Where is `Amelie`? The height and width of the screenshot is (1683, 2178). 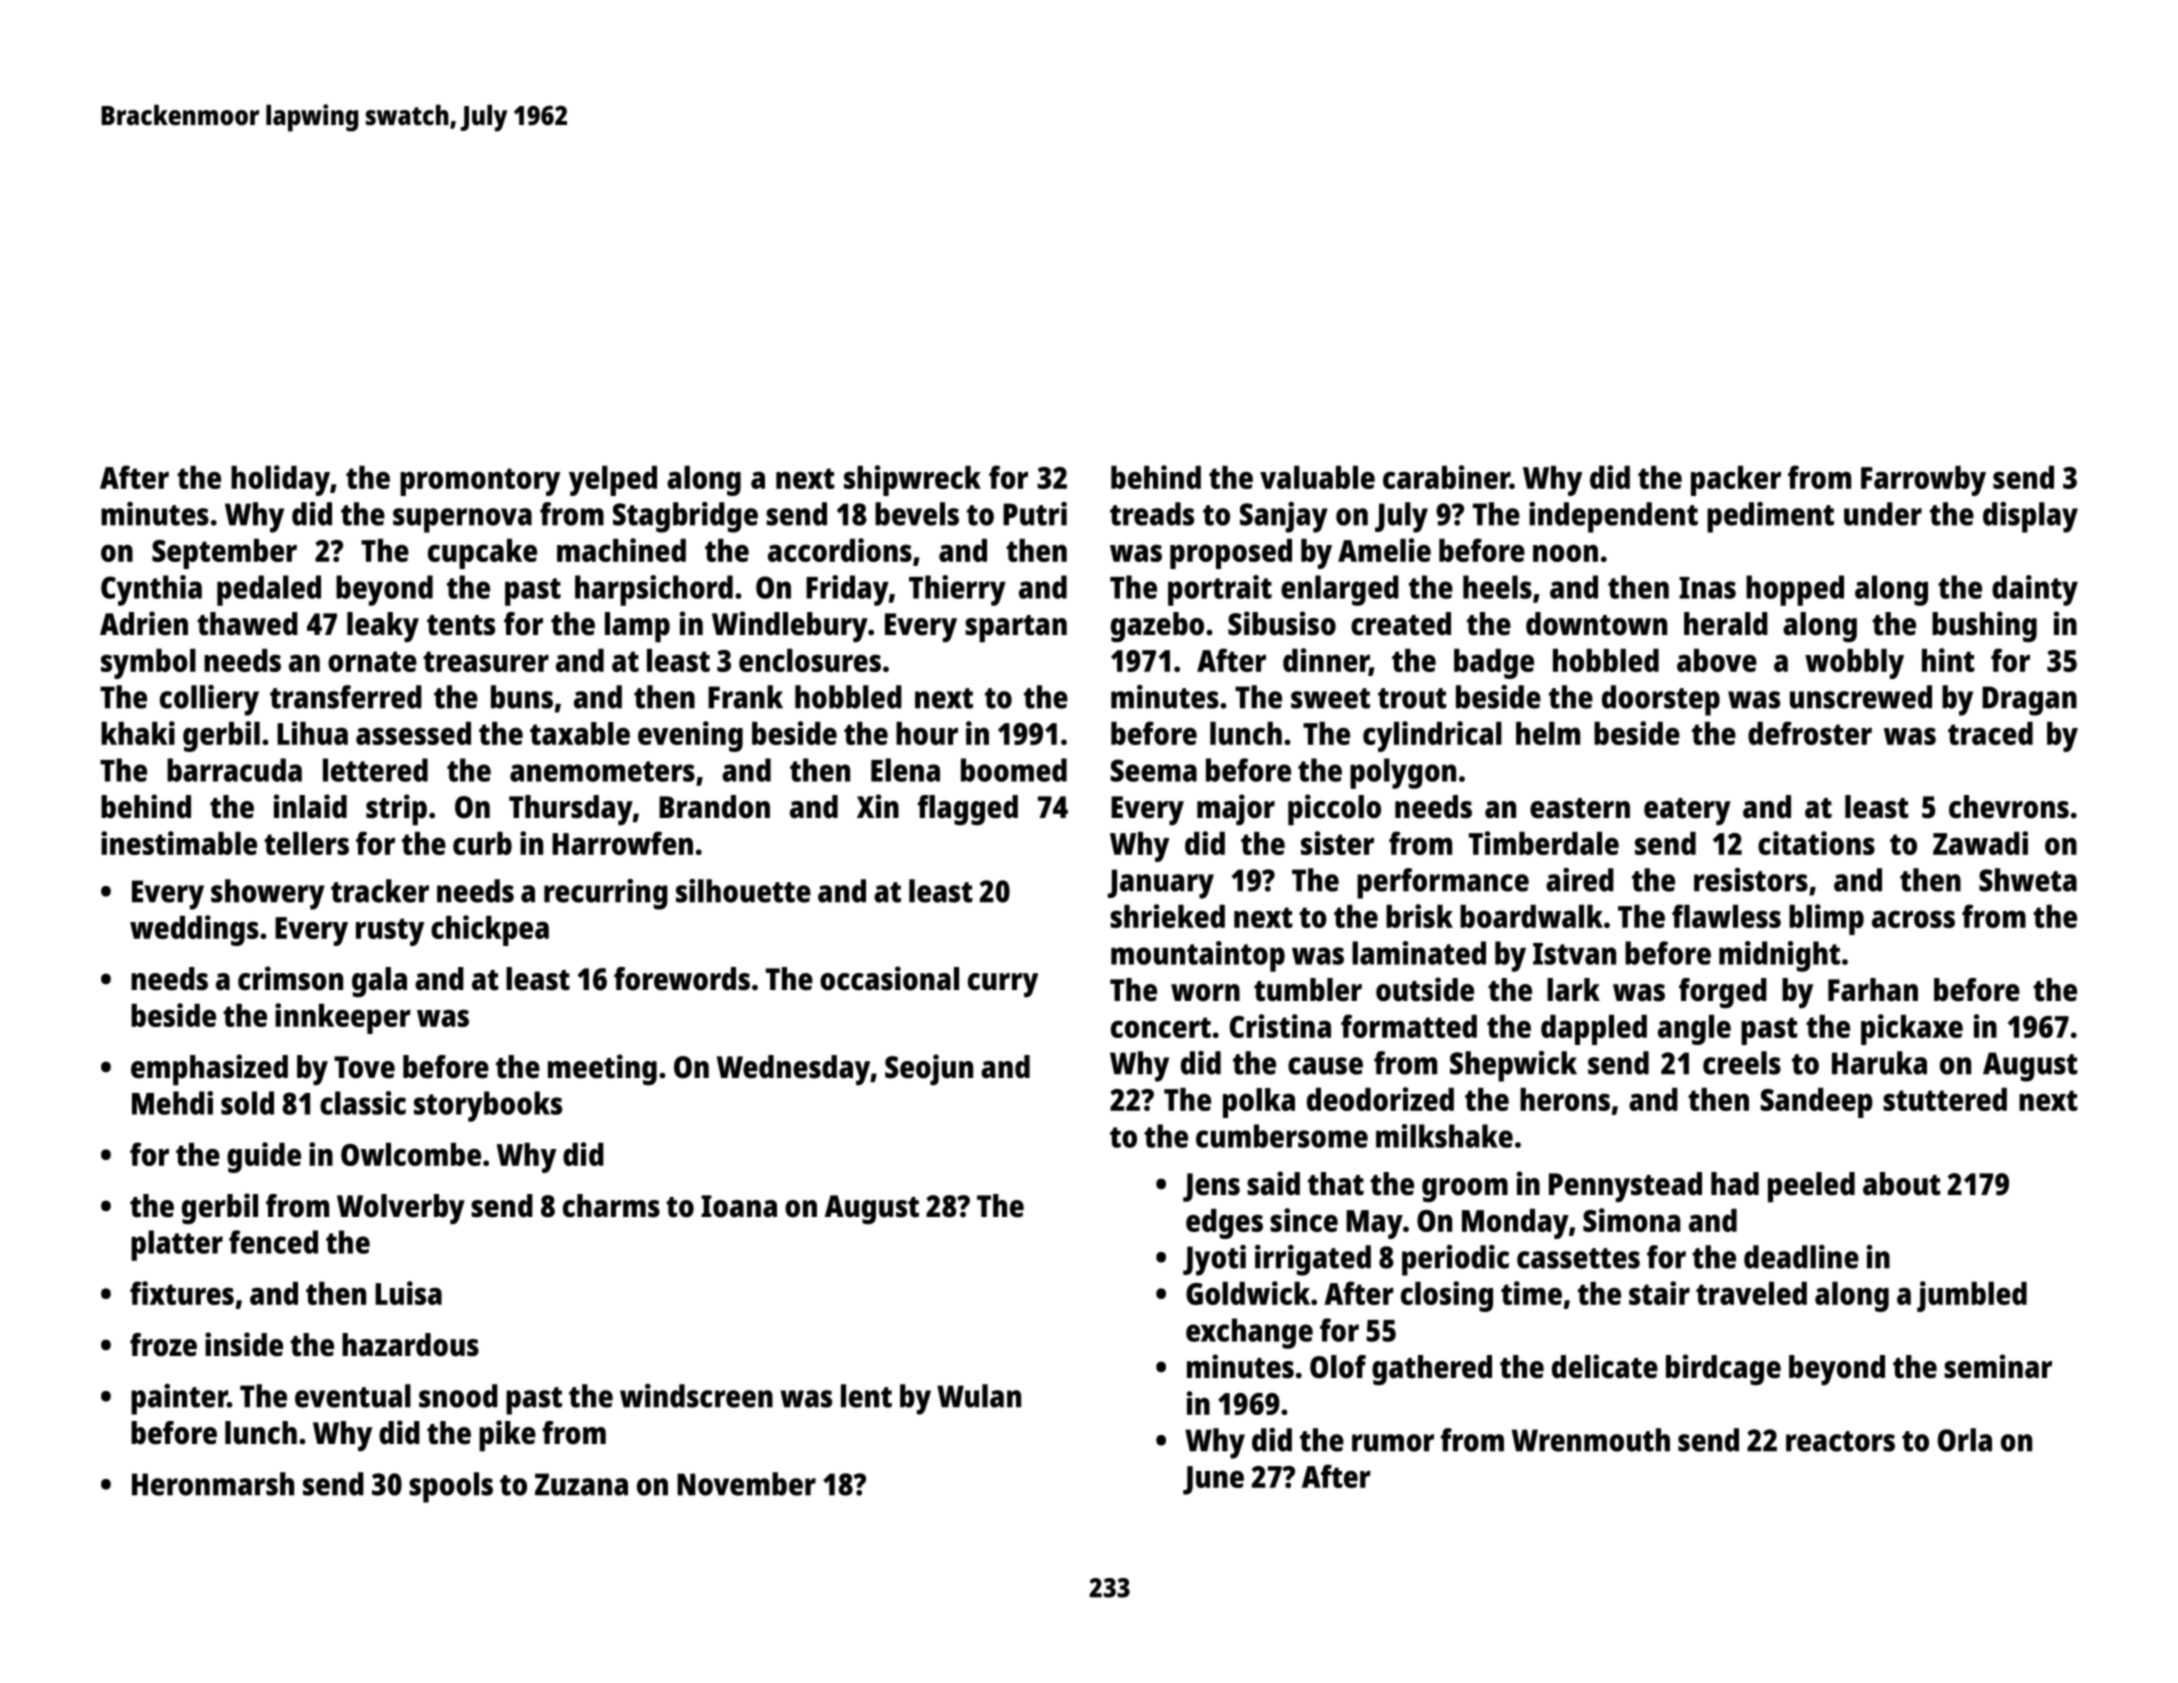 Amelie is located at coordinates (1384, 550).
